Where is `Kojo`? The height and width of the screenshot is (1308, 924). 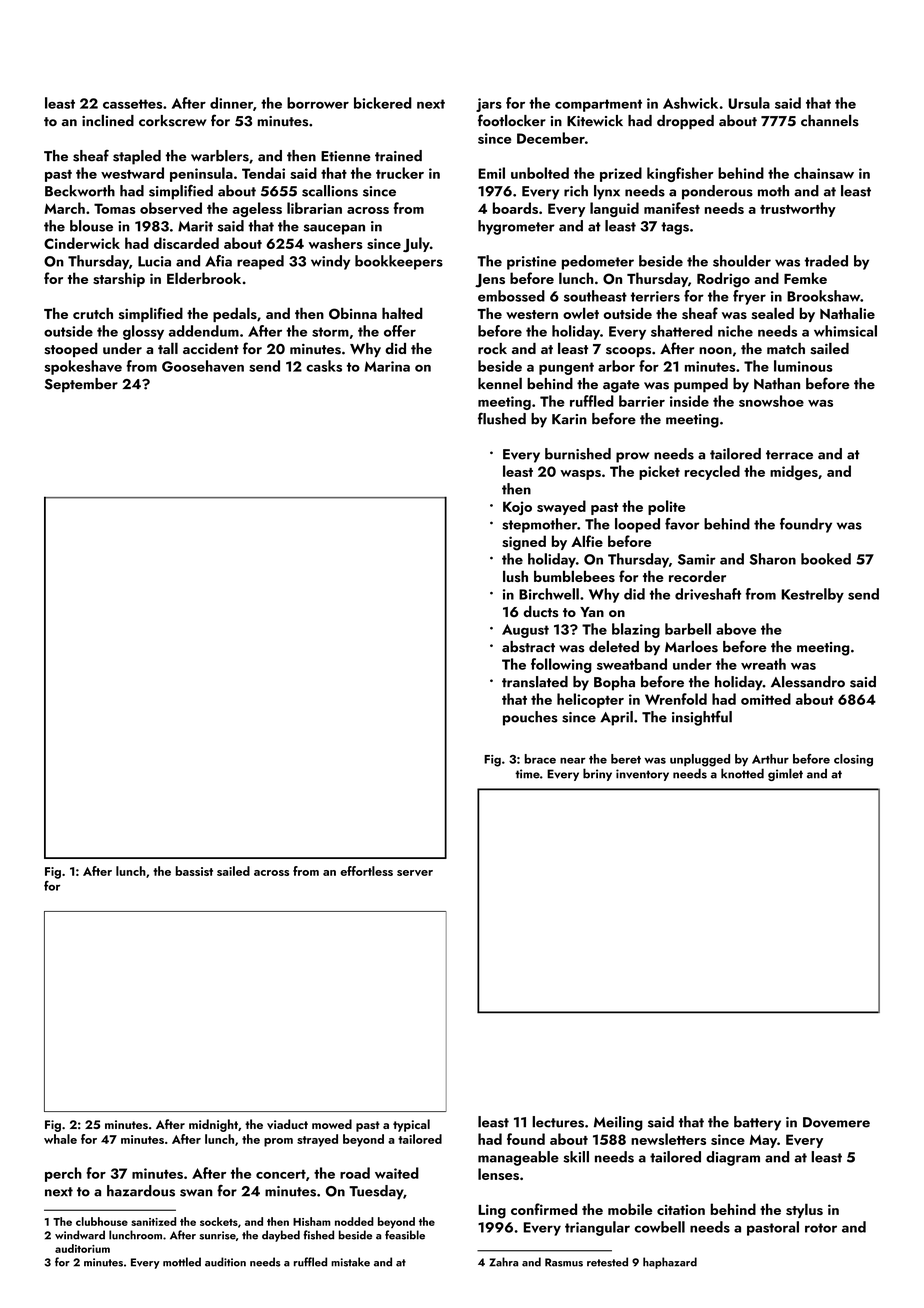 Kojo is located at coordinates (517, 508).
